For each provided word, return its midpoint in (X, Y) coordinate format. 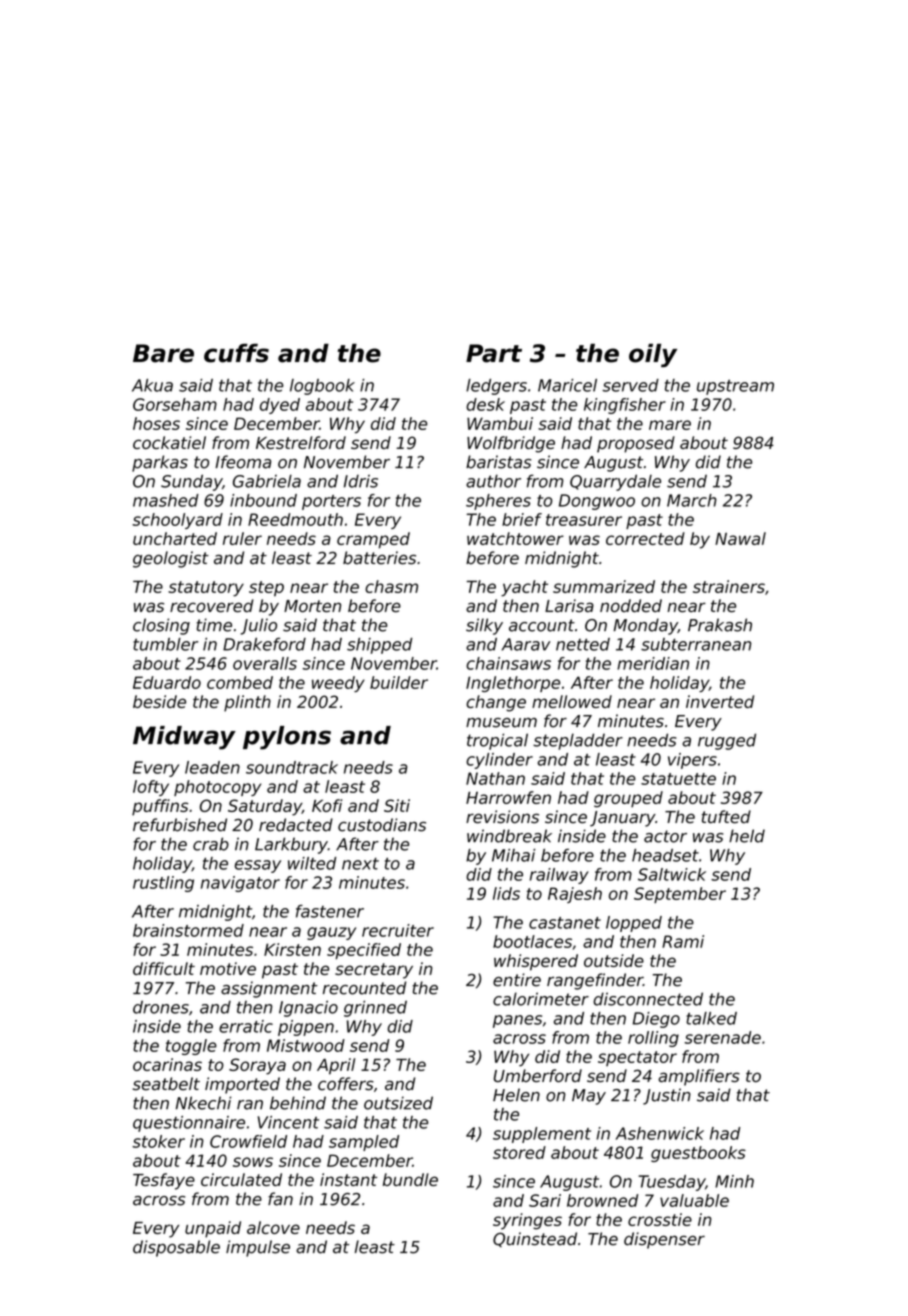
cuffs (236, 353)
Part (494, 353)
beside (159, 701)
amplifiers (699, 1077)
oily (653, 355)
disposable (176, 1248)
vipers (692, 761)
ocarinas (167, 1064)
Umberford (538, 1075)
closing (161, 626)
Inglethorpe (513, 684)
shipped (379, 646)
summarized (604, 586)
